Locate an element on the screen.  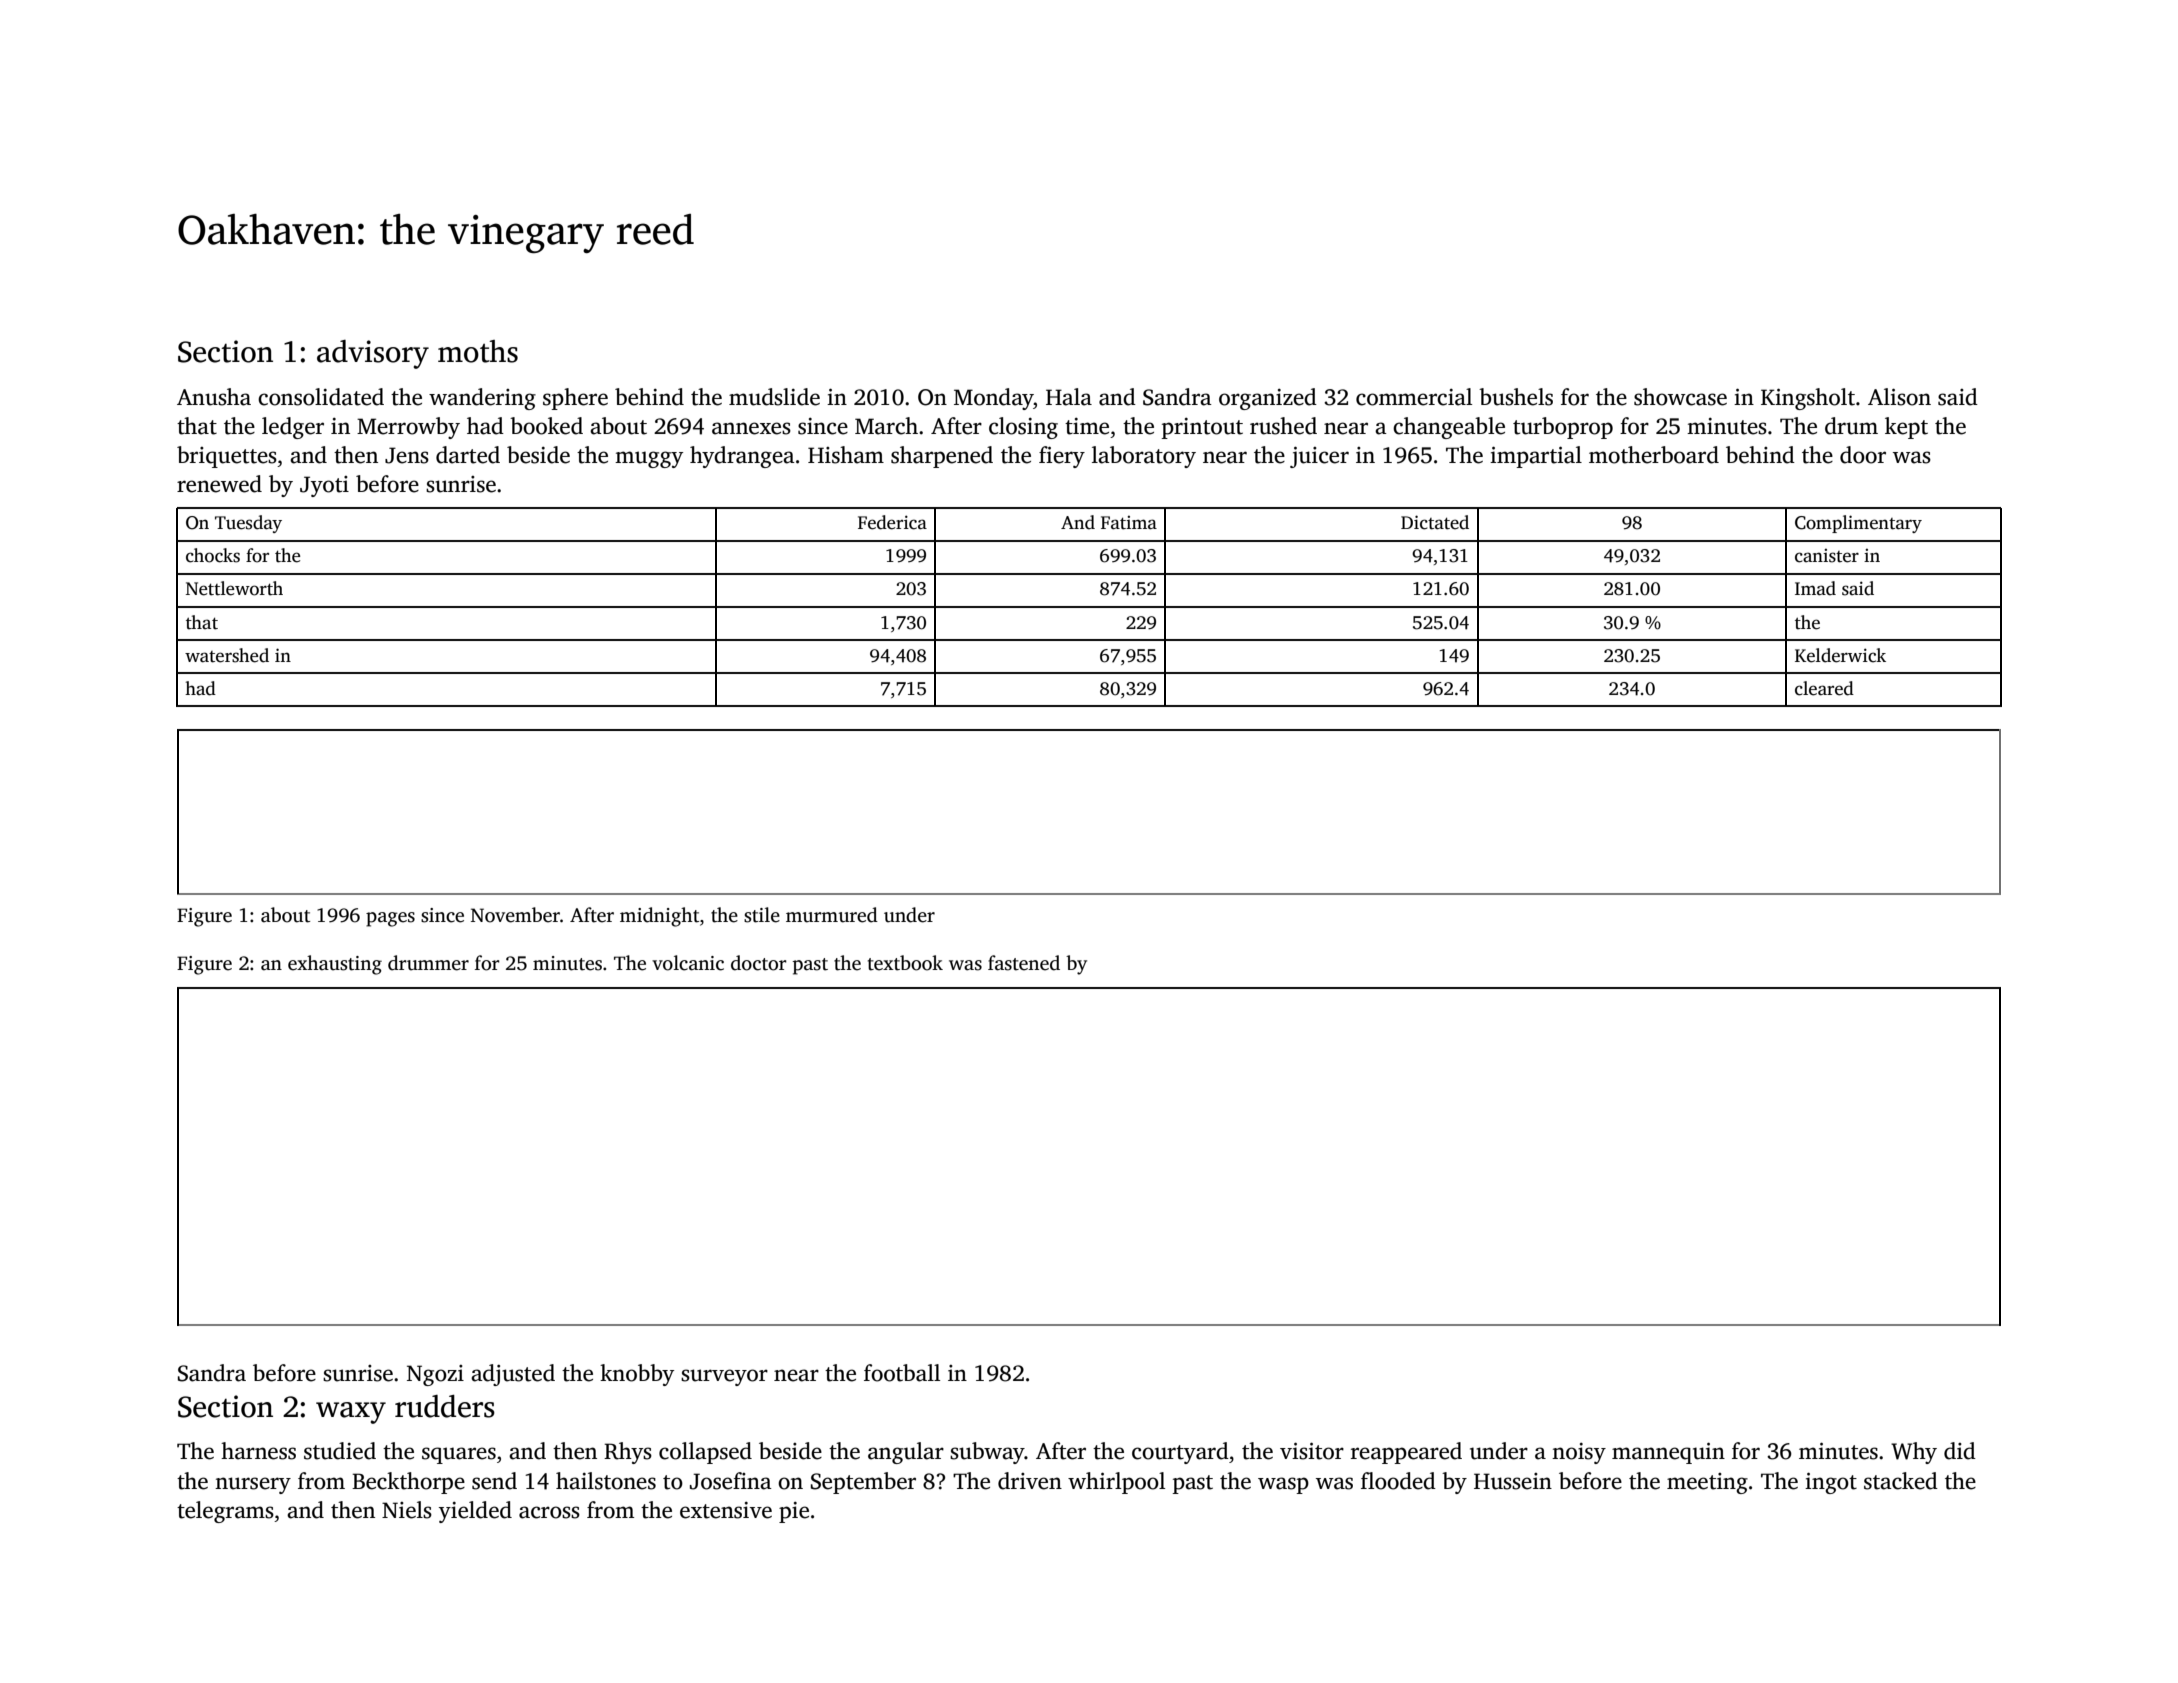
noisy is located at coordinates (1579, 1453).
